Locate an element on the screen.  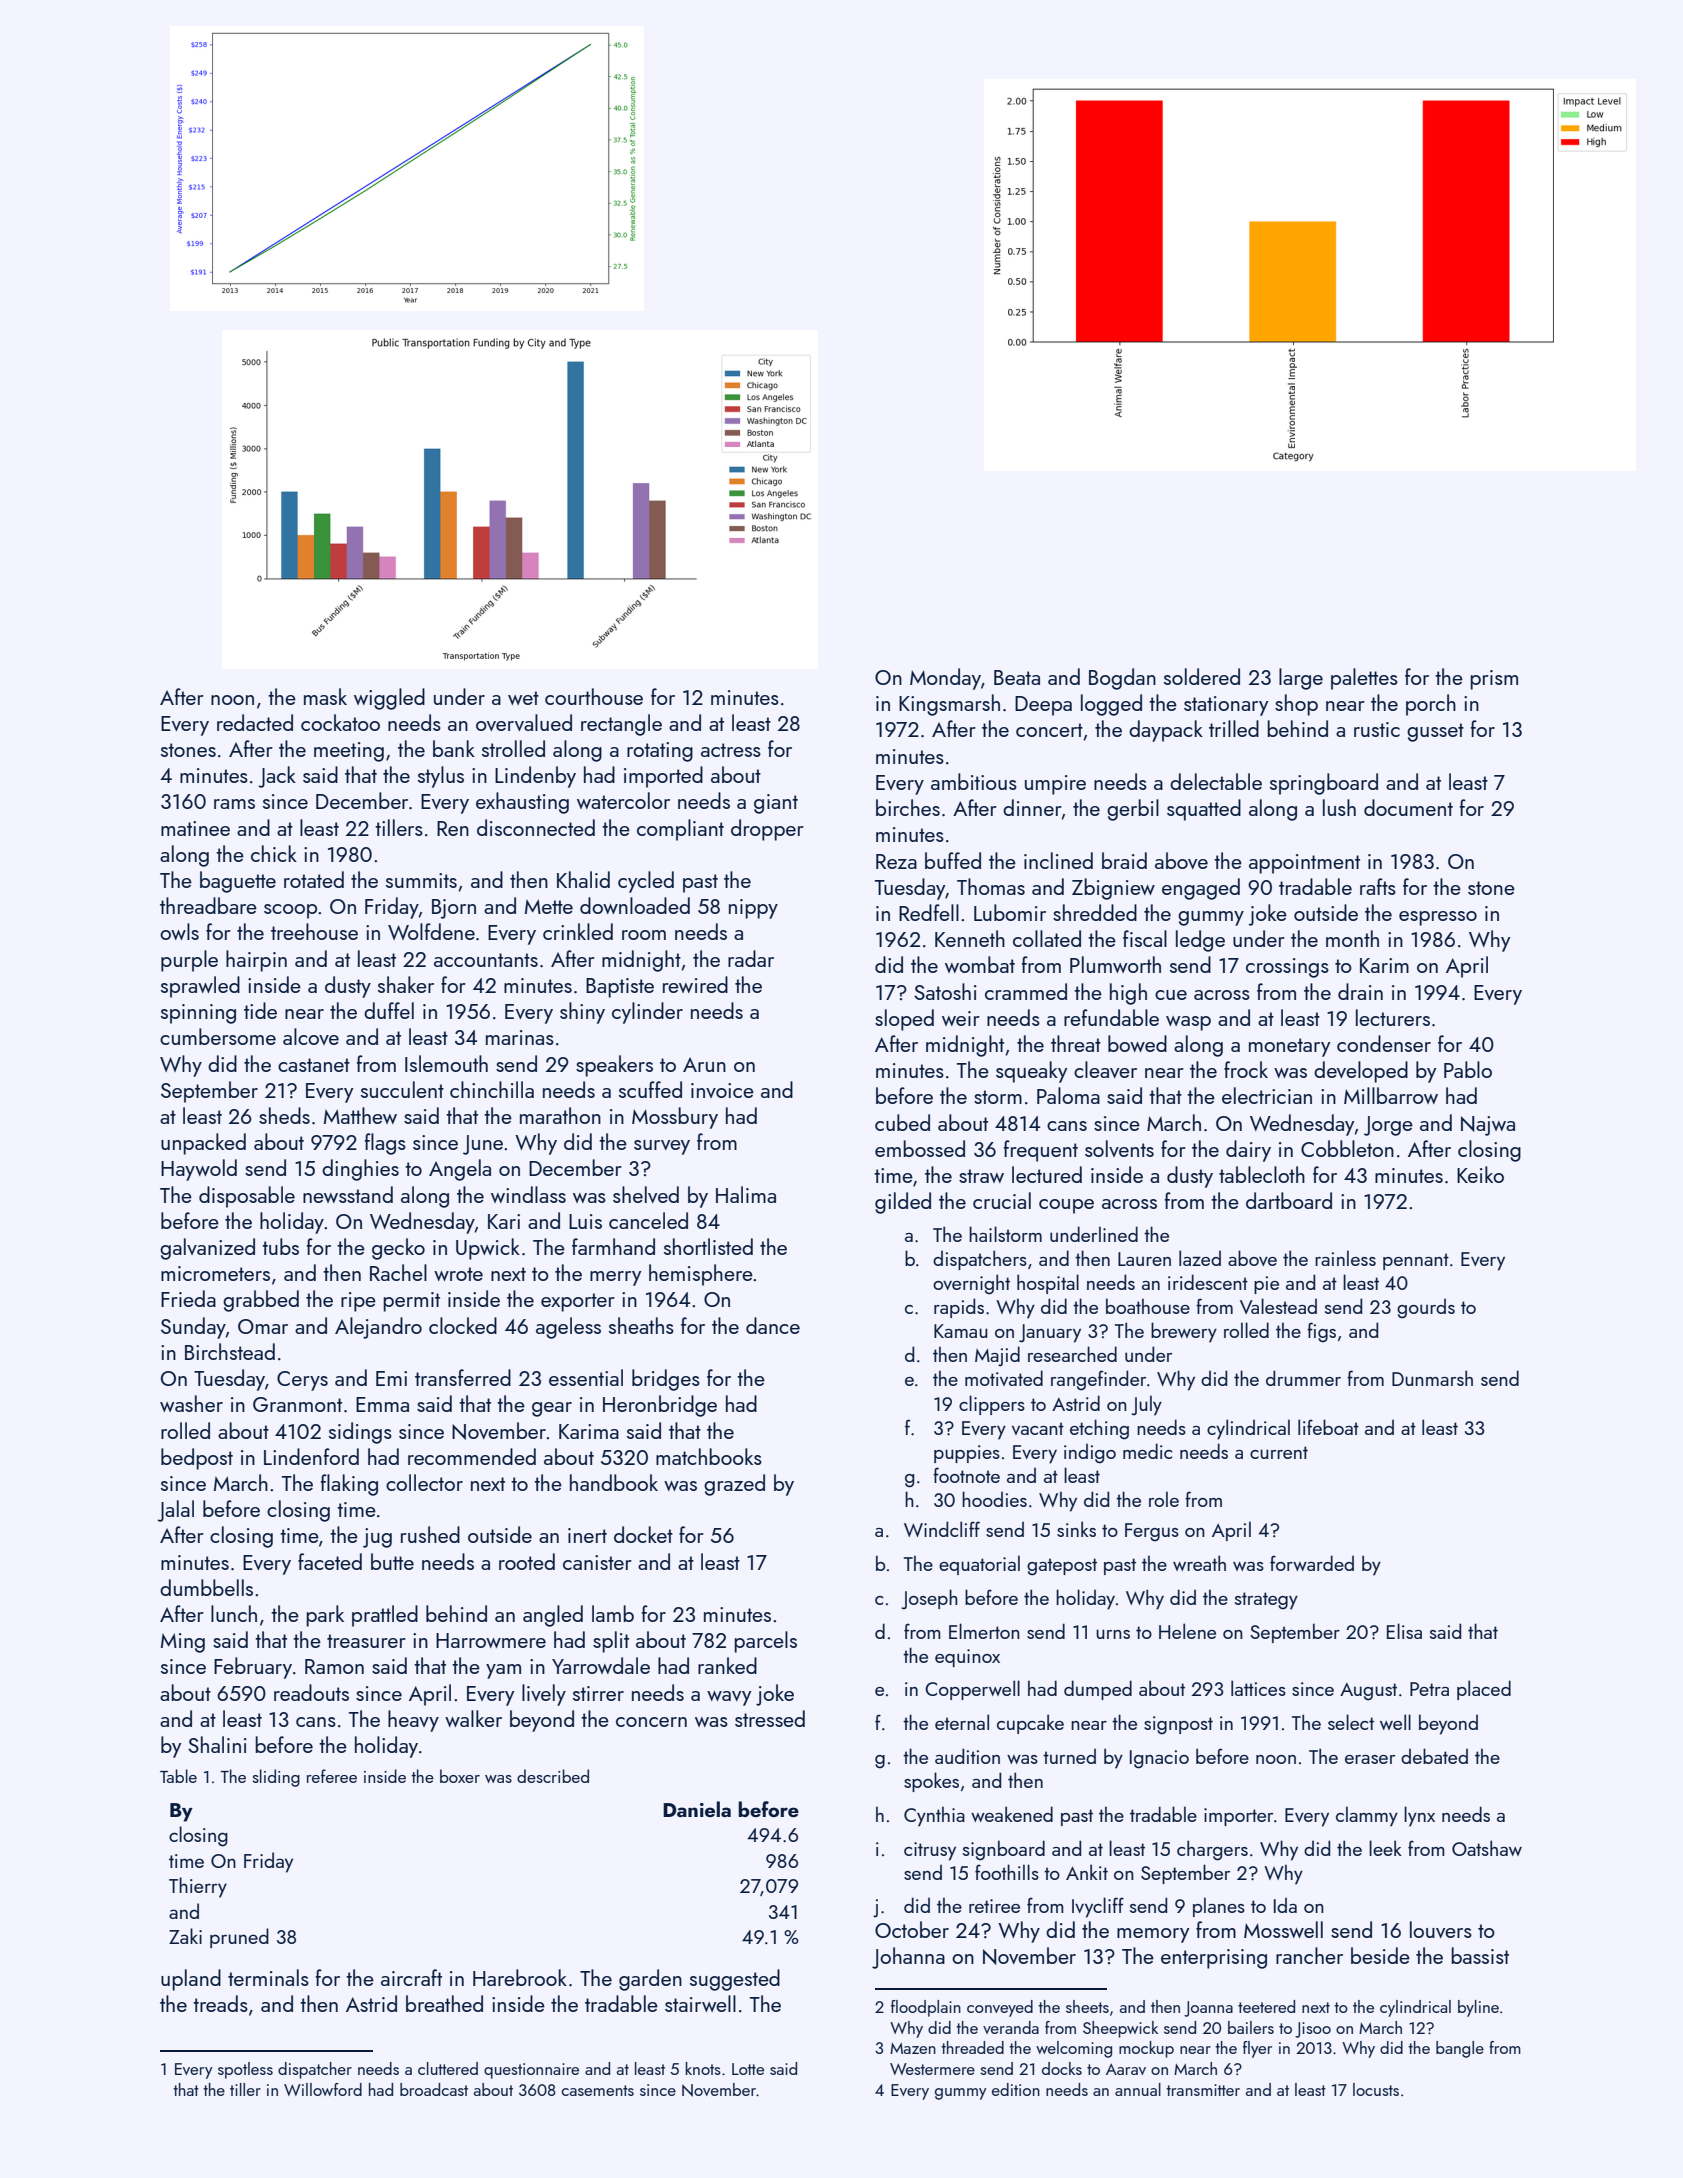
Elisa is located at coordinates (1404, 1631).
